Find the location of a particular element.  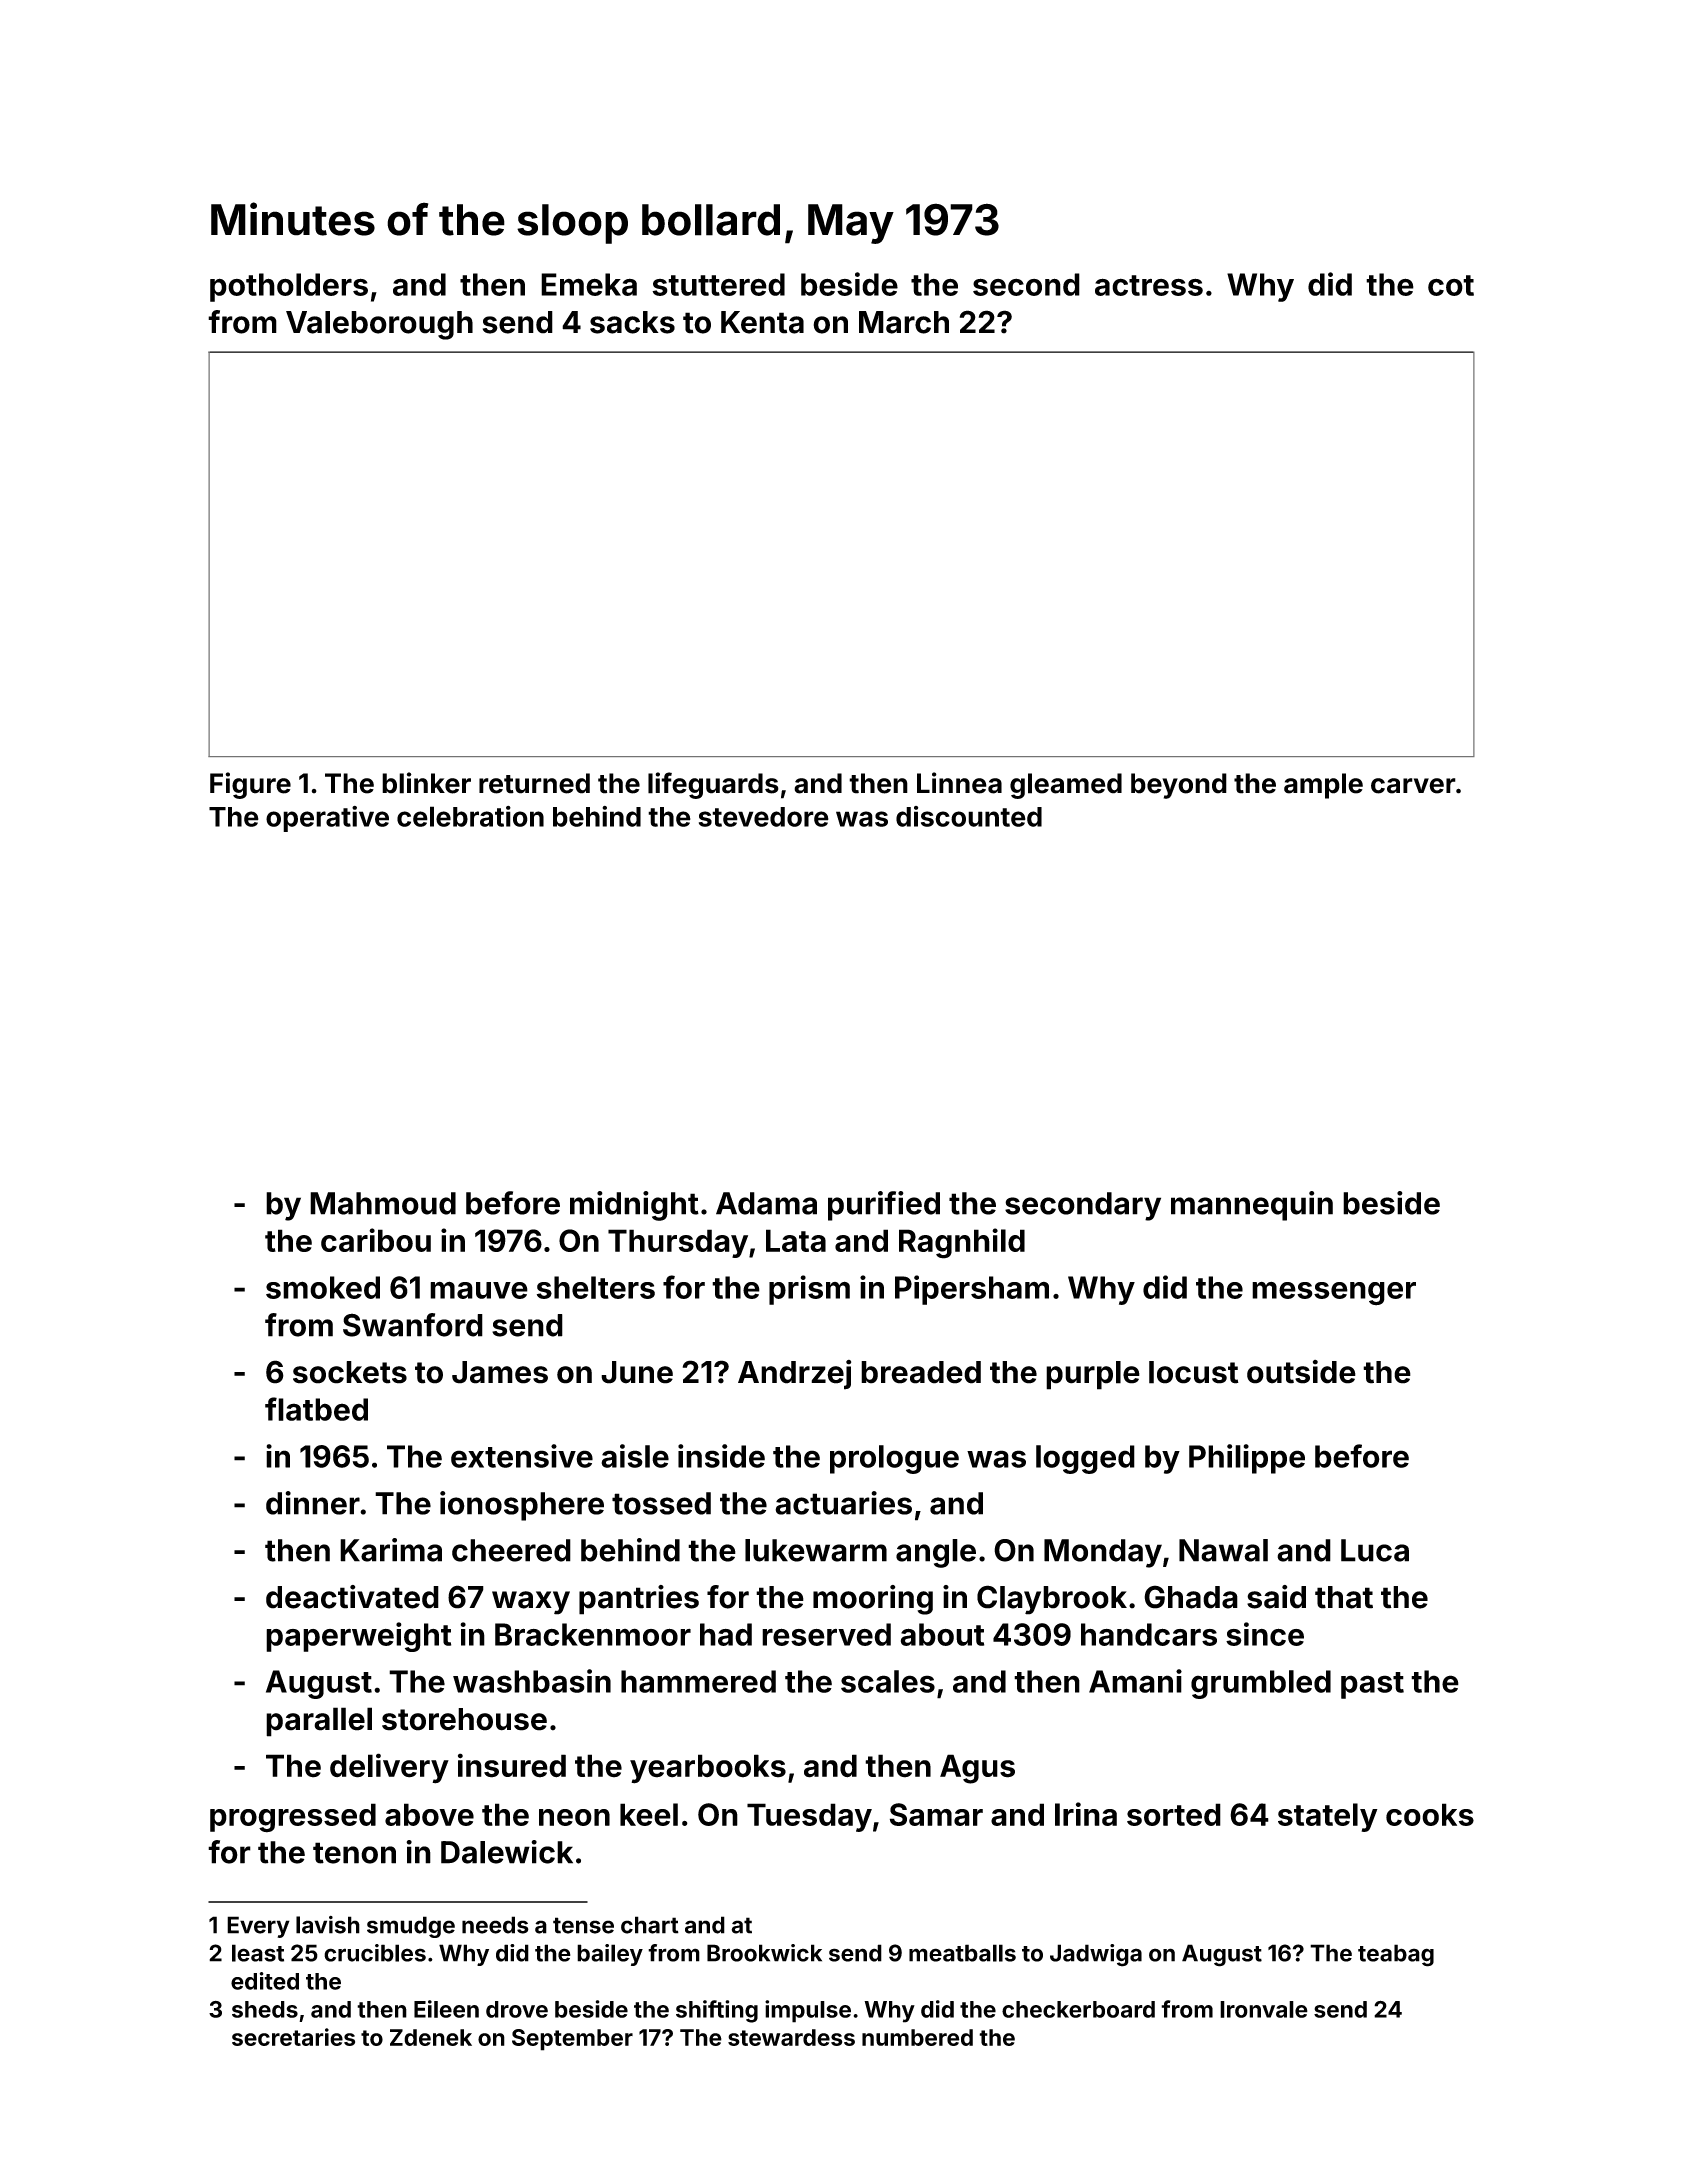

mauve is located at coordinates (479, 1290).
